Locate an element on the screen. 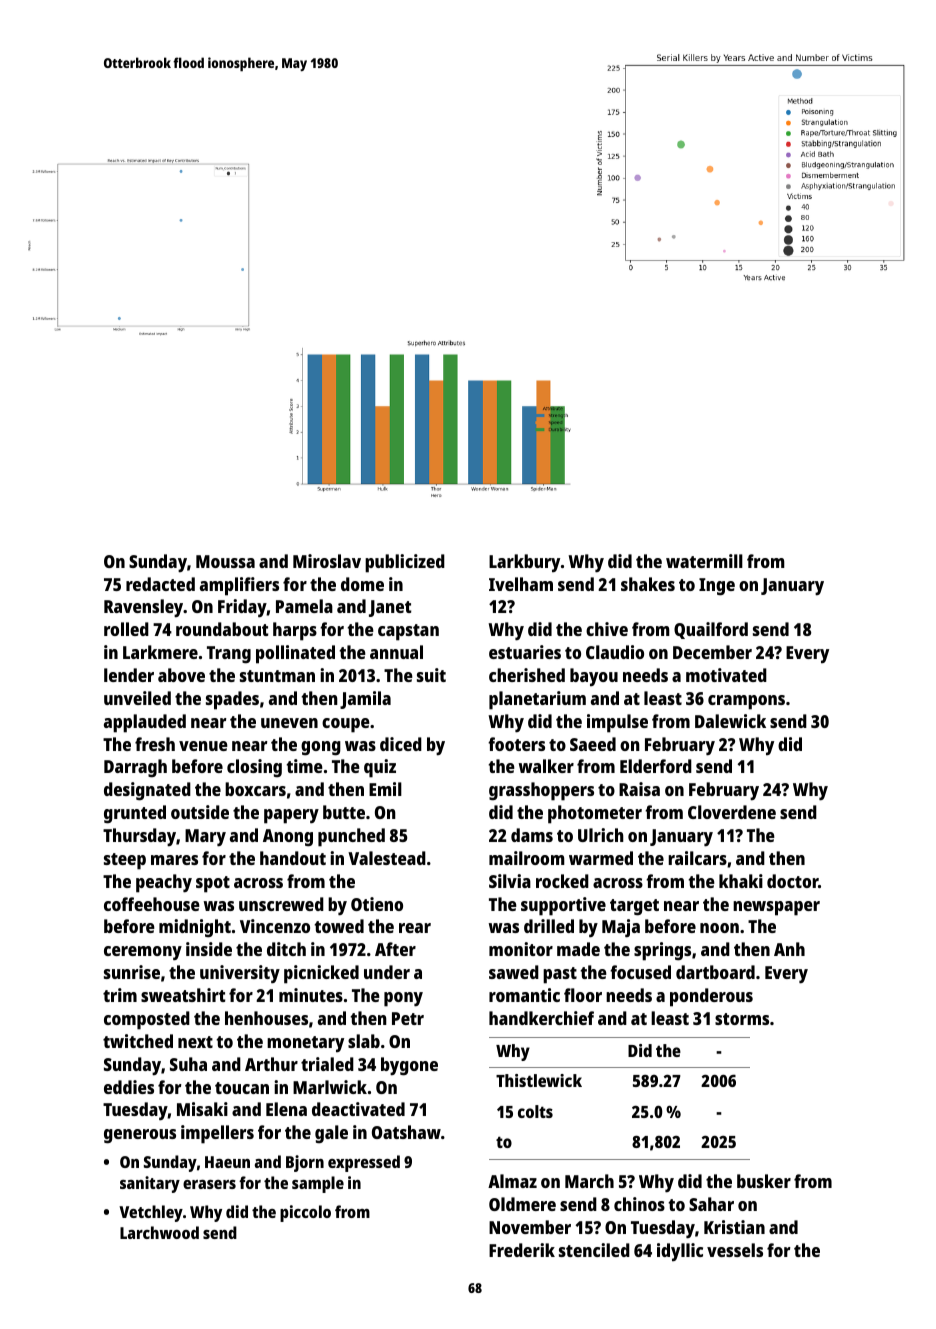  Ivelham is located at coordinates (521, 584).
